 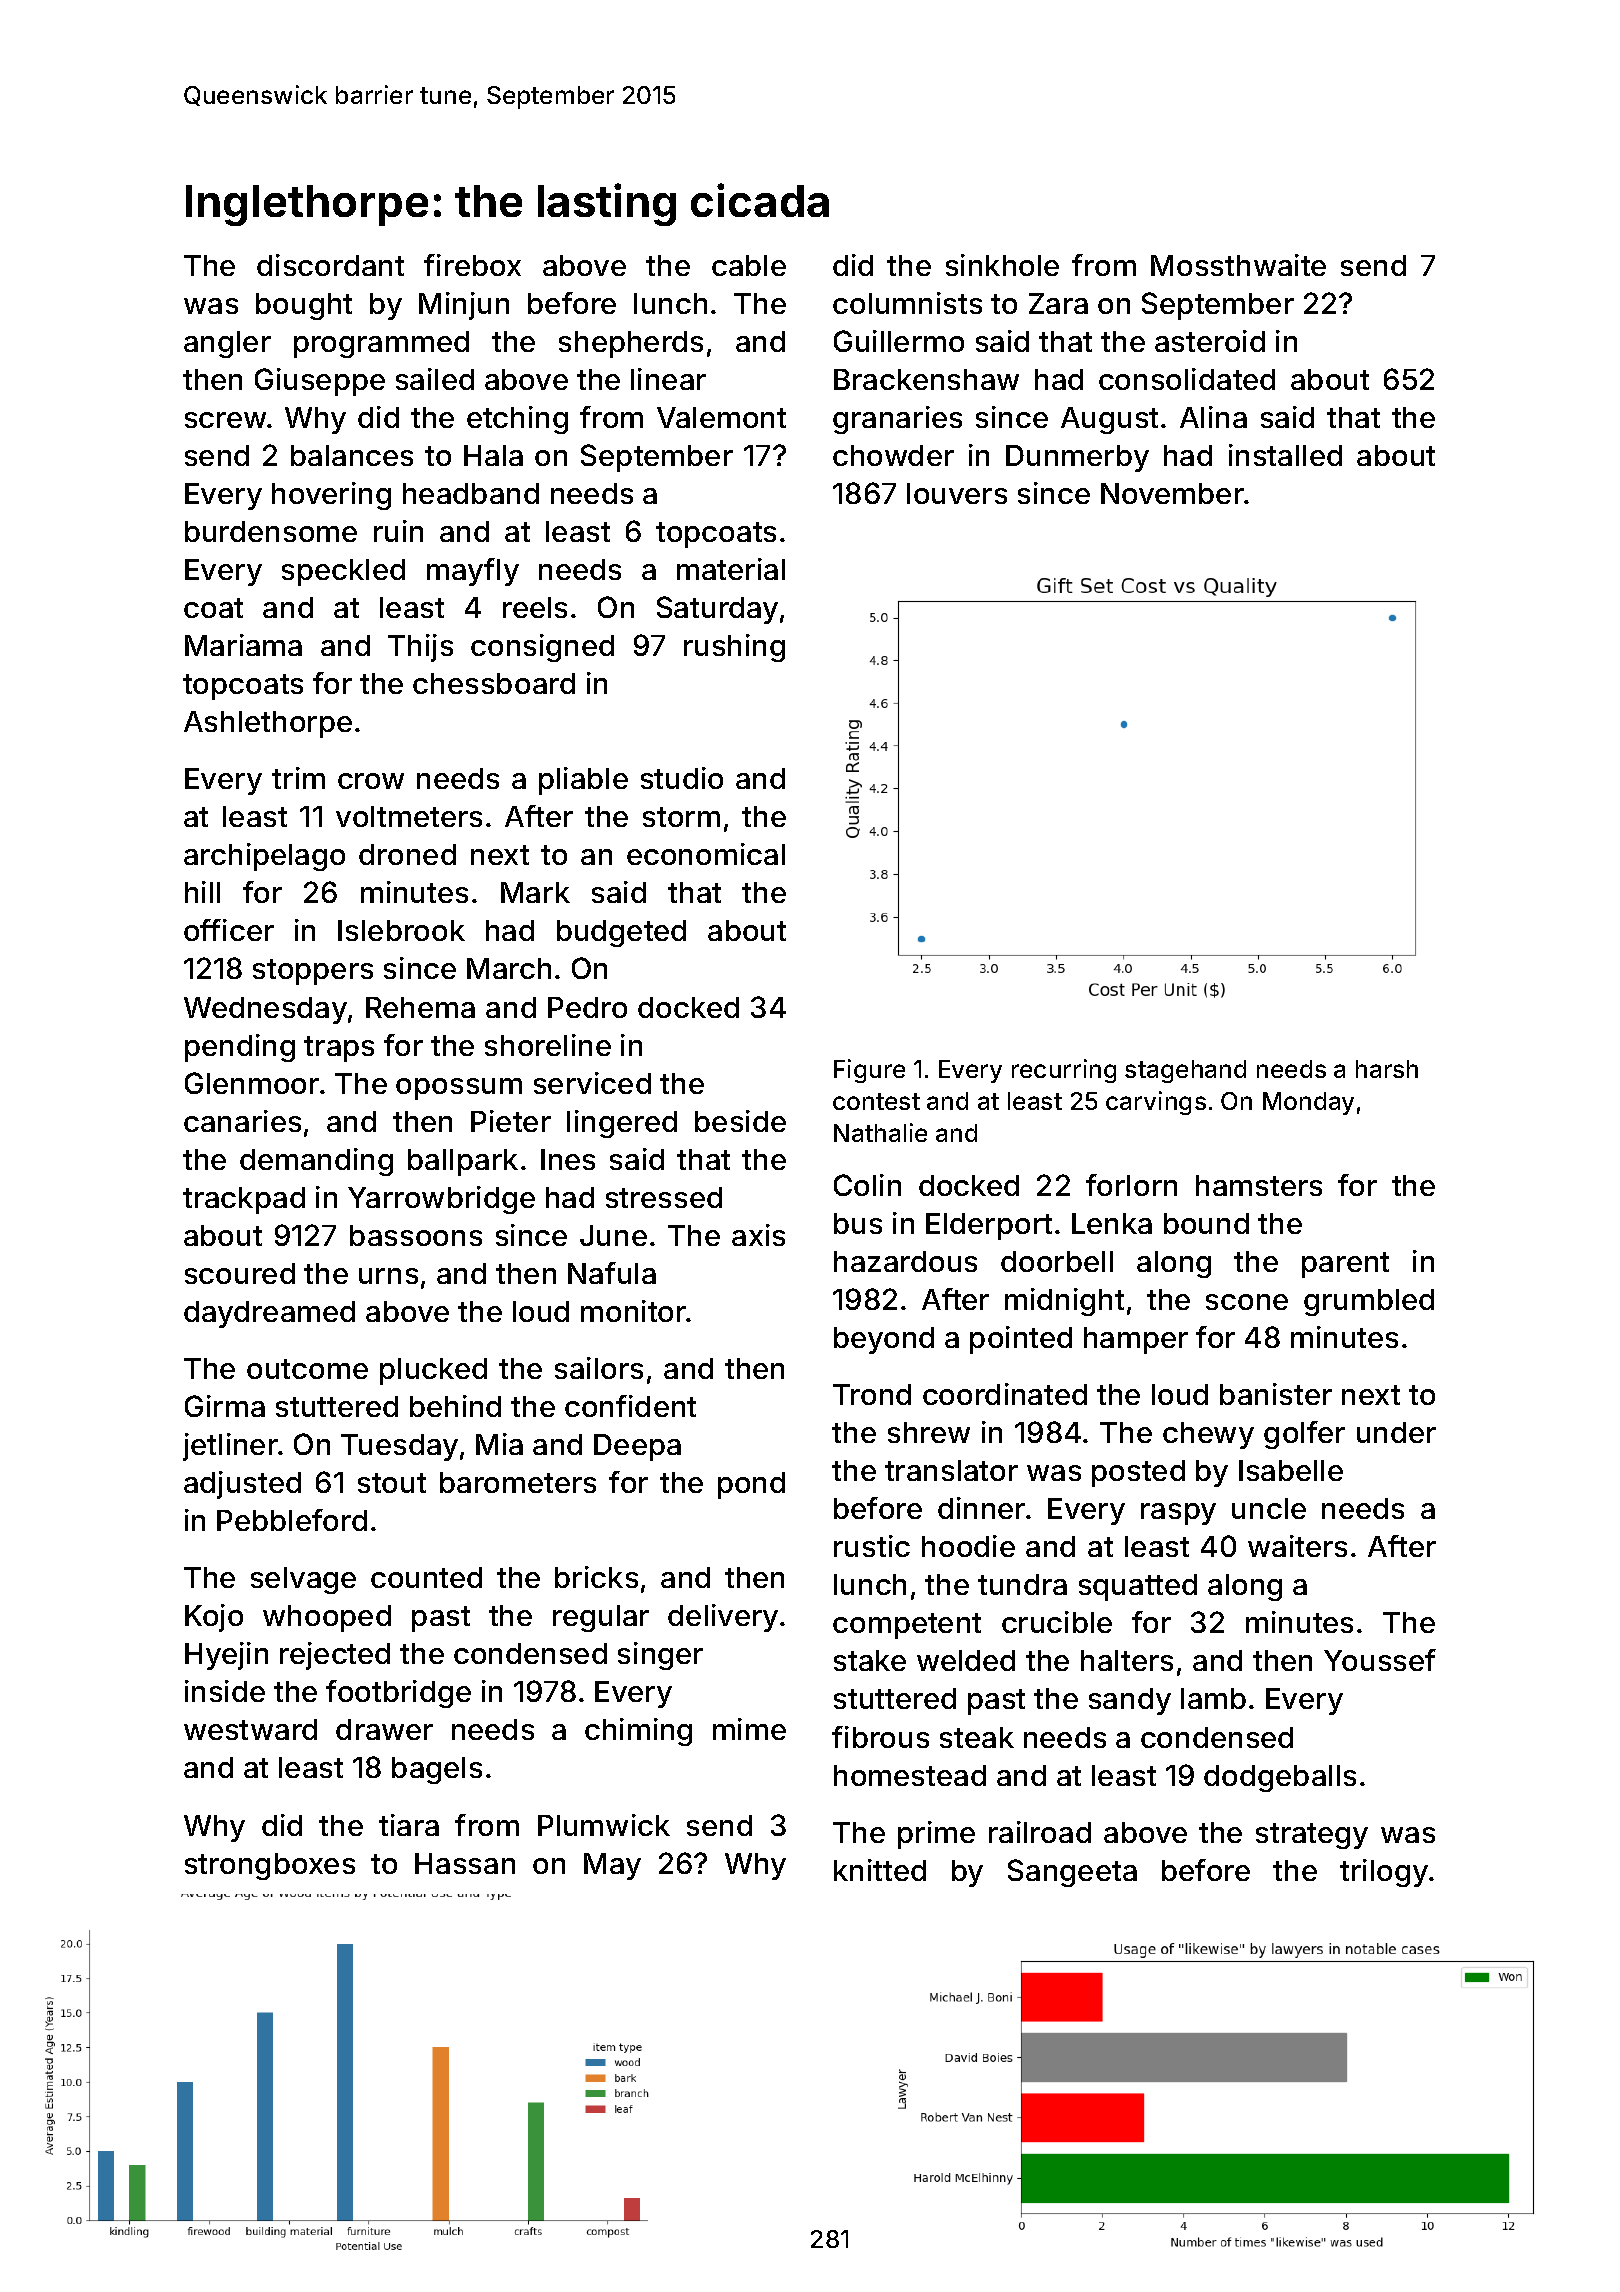 What do you see at coordinates (472, 265) in the page?
I see `firebox` at bounding box center [472, 265].
